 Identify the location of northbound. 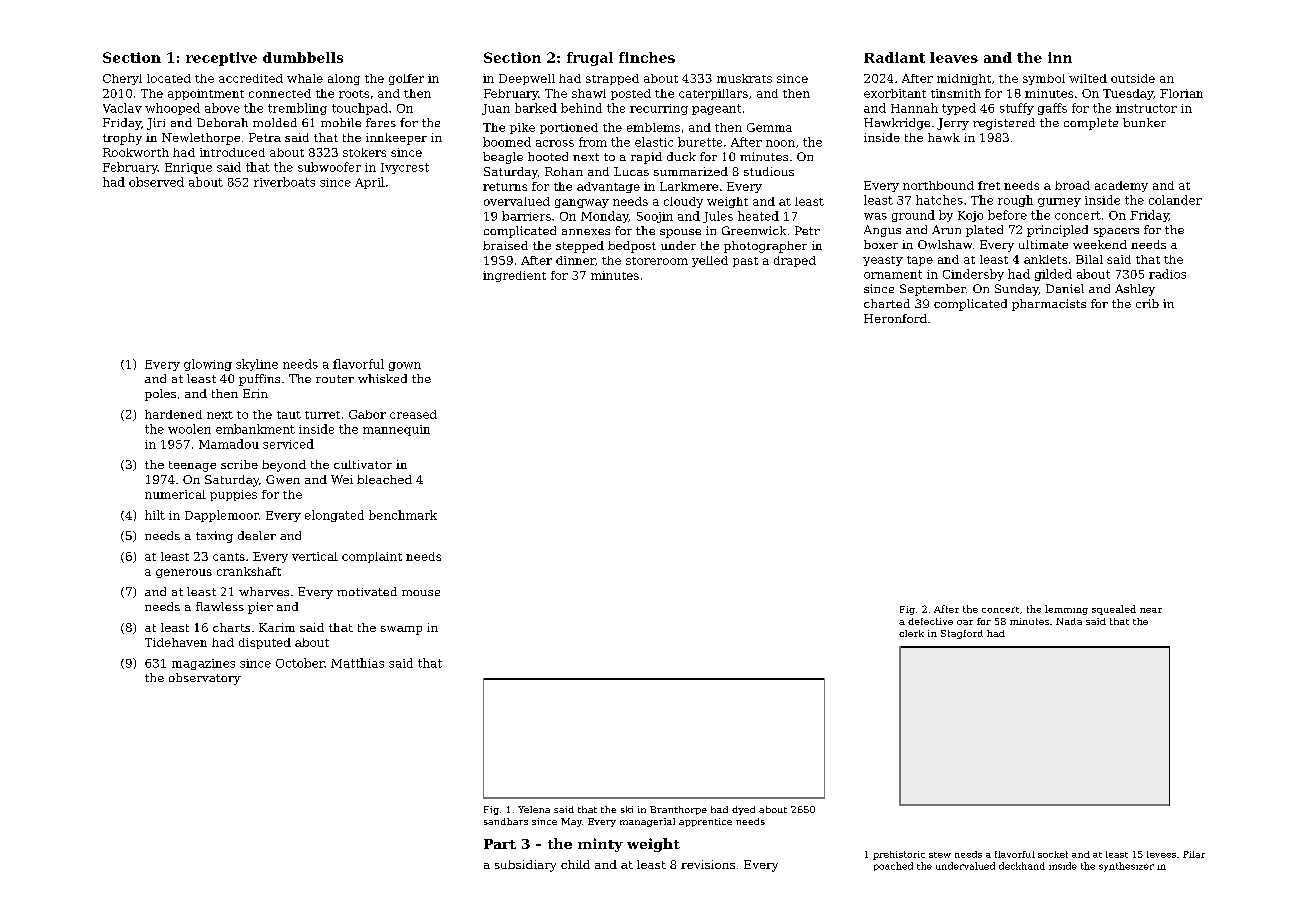
(938, 185).
